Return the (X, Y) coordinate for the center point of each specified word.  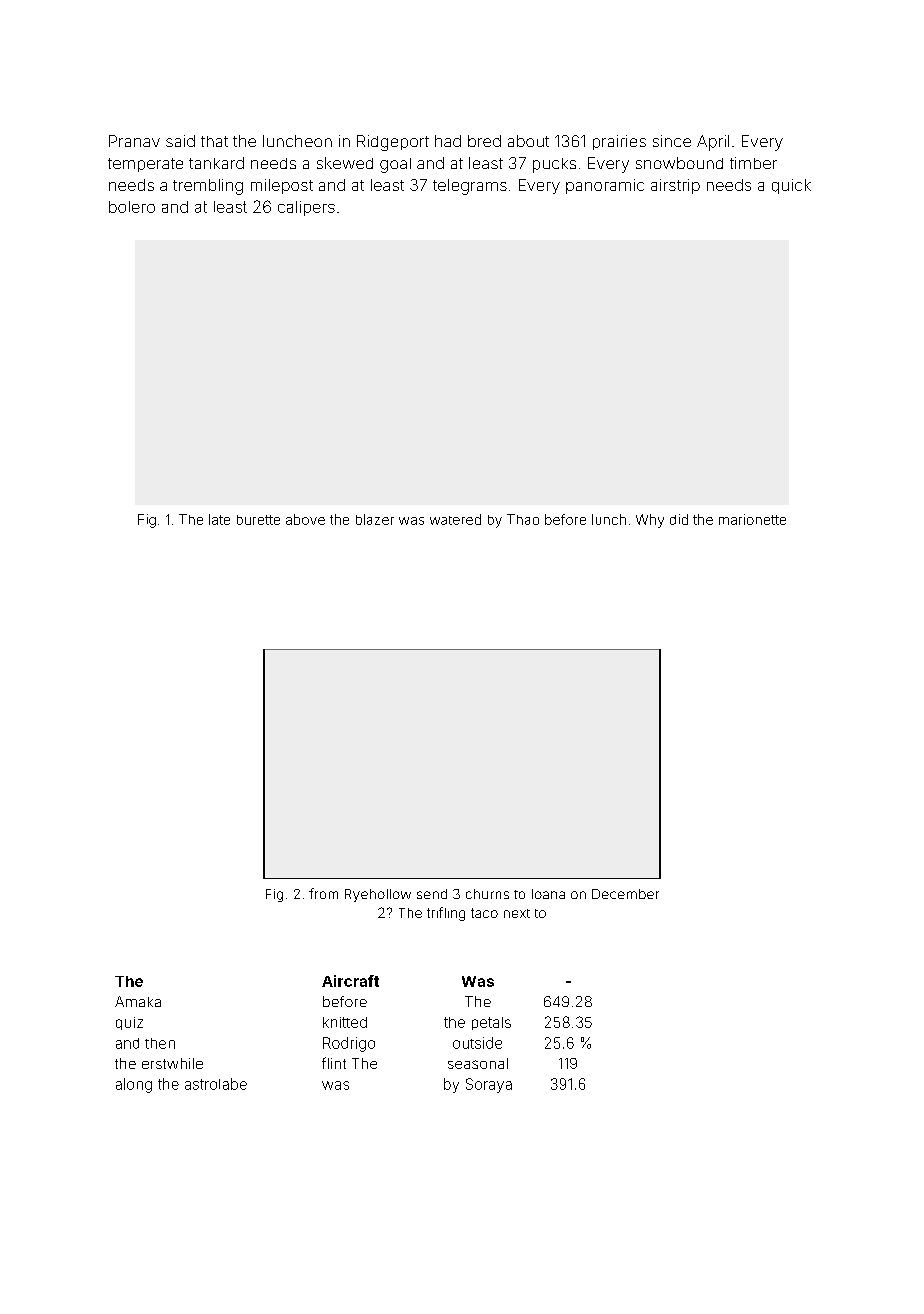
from (323, 893)
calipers (306, 208)
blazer (375, 519)
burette (258, 520)
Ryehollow (378, 895)
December (625, 894)
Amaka (138, 1001)
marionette (752, 519)
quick (791, 186)
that (214, 141)
